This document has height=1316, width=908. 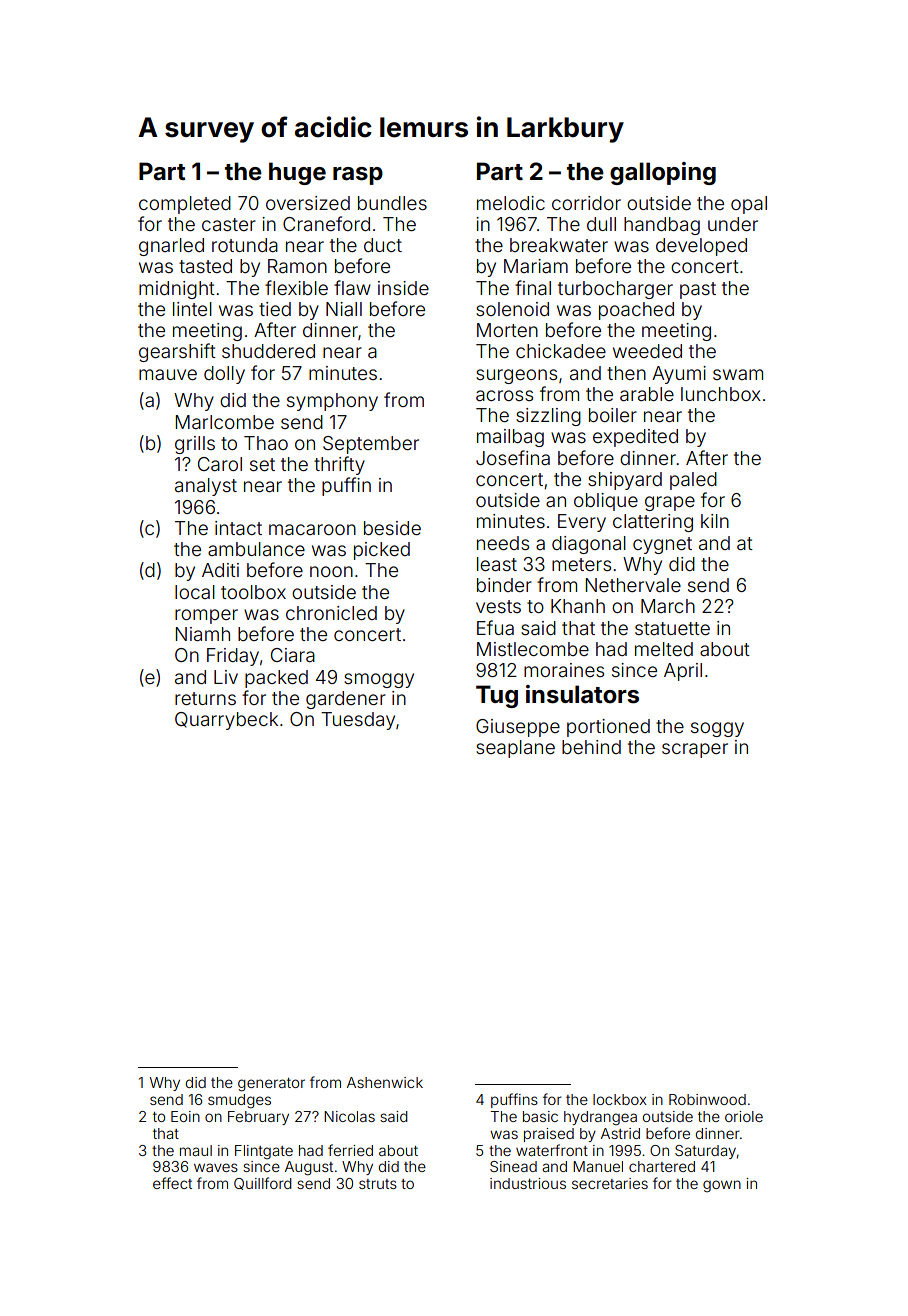 What do you see at coordinates (271, 1085) in the document?
I see `generator` at bounding box center [271, 1085].
